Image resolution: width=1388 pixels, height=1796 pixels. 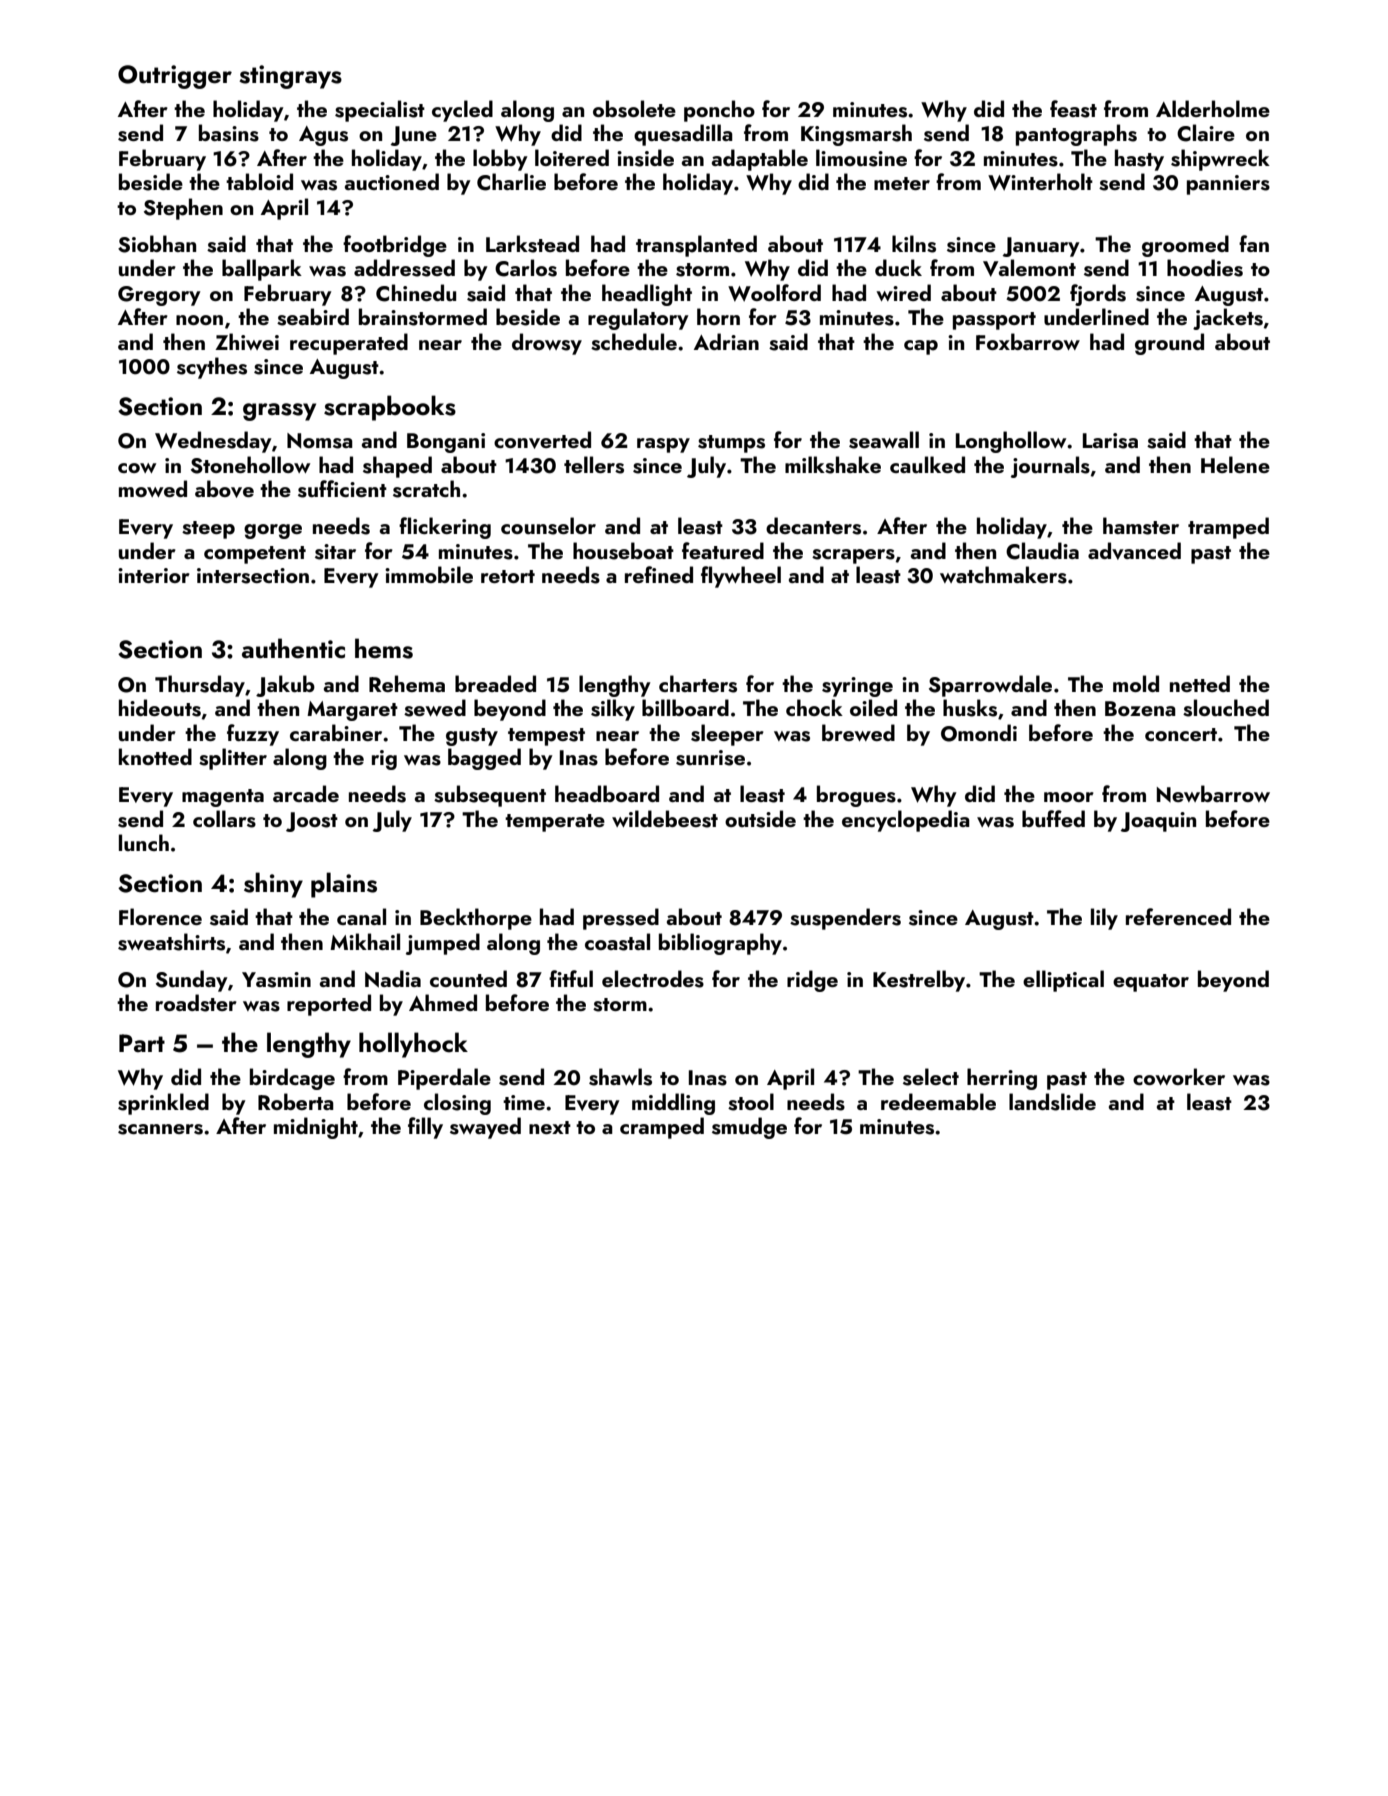 What do you see at coordinates (853, 556) in the screenshot?
I see `scrapers` at bounding box center [853, 556].
